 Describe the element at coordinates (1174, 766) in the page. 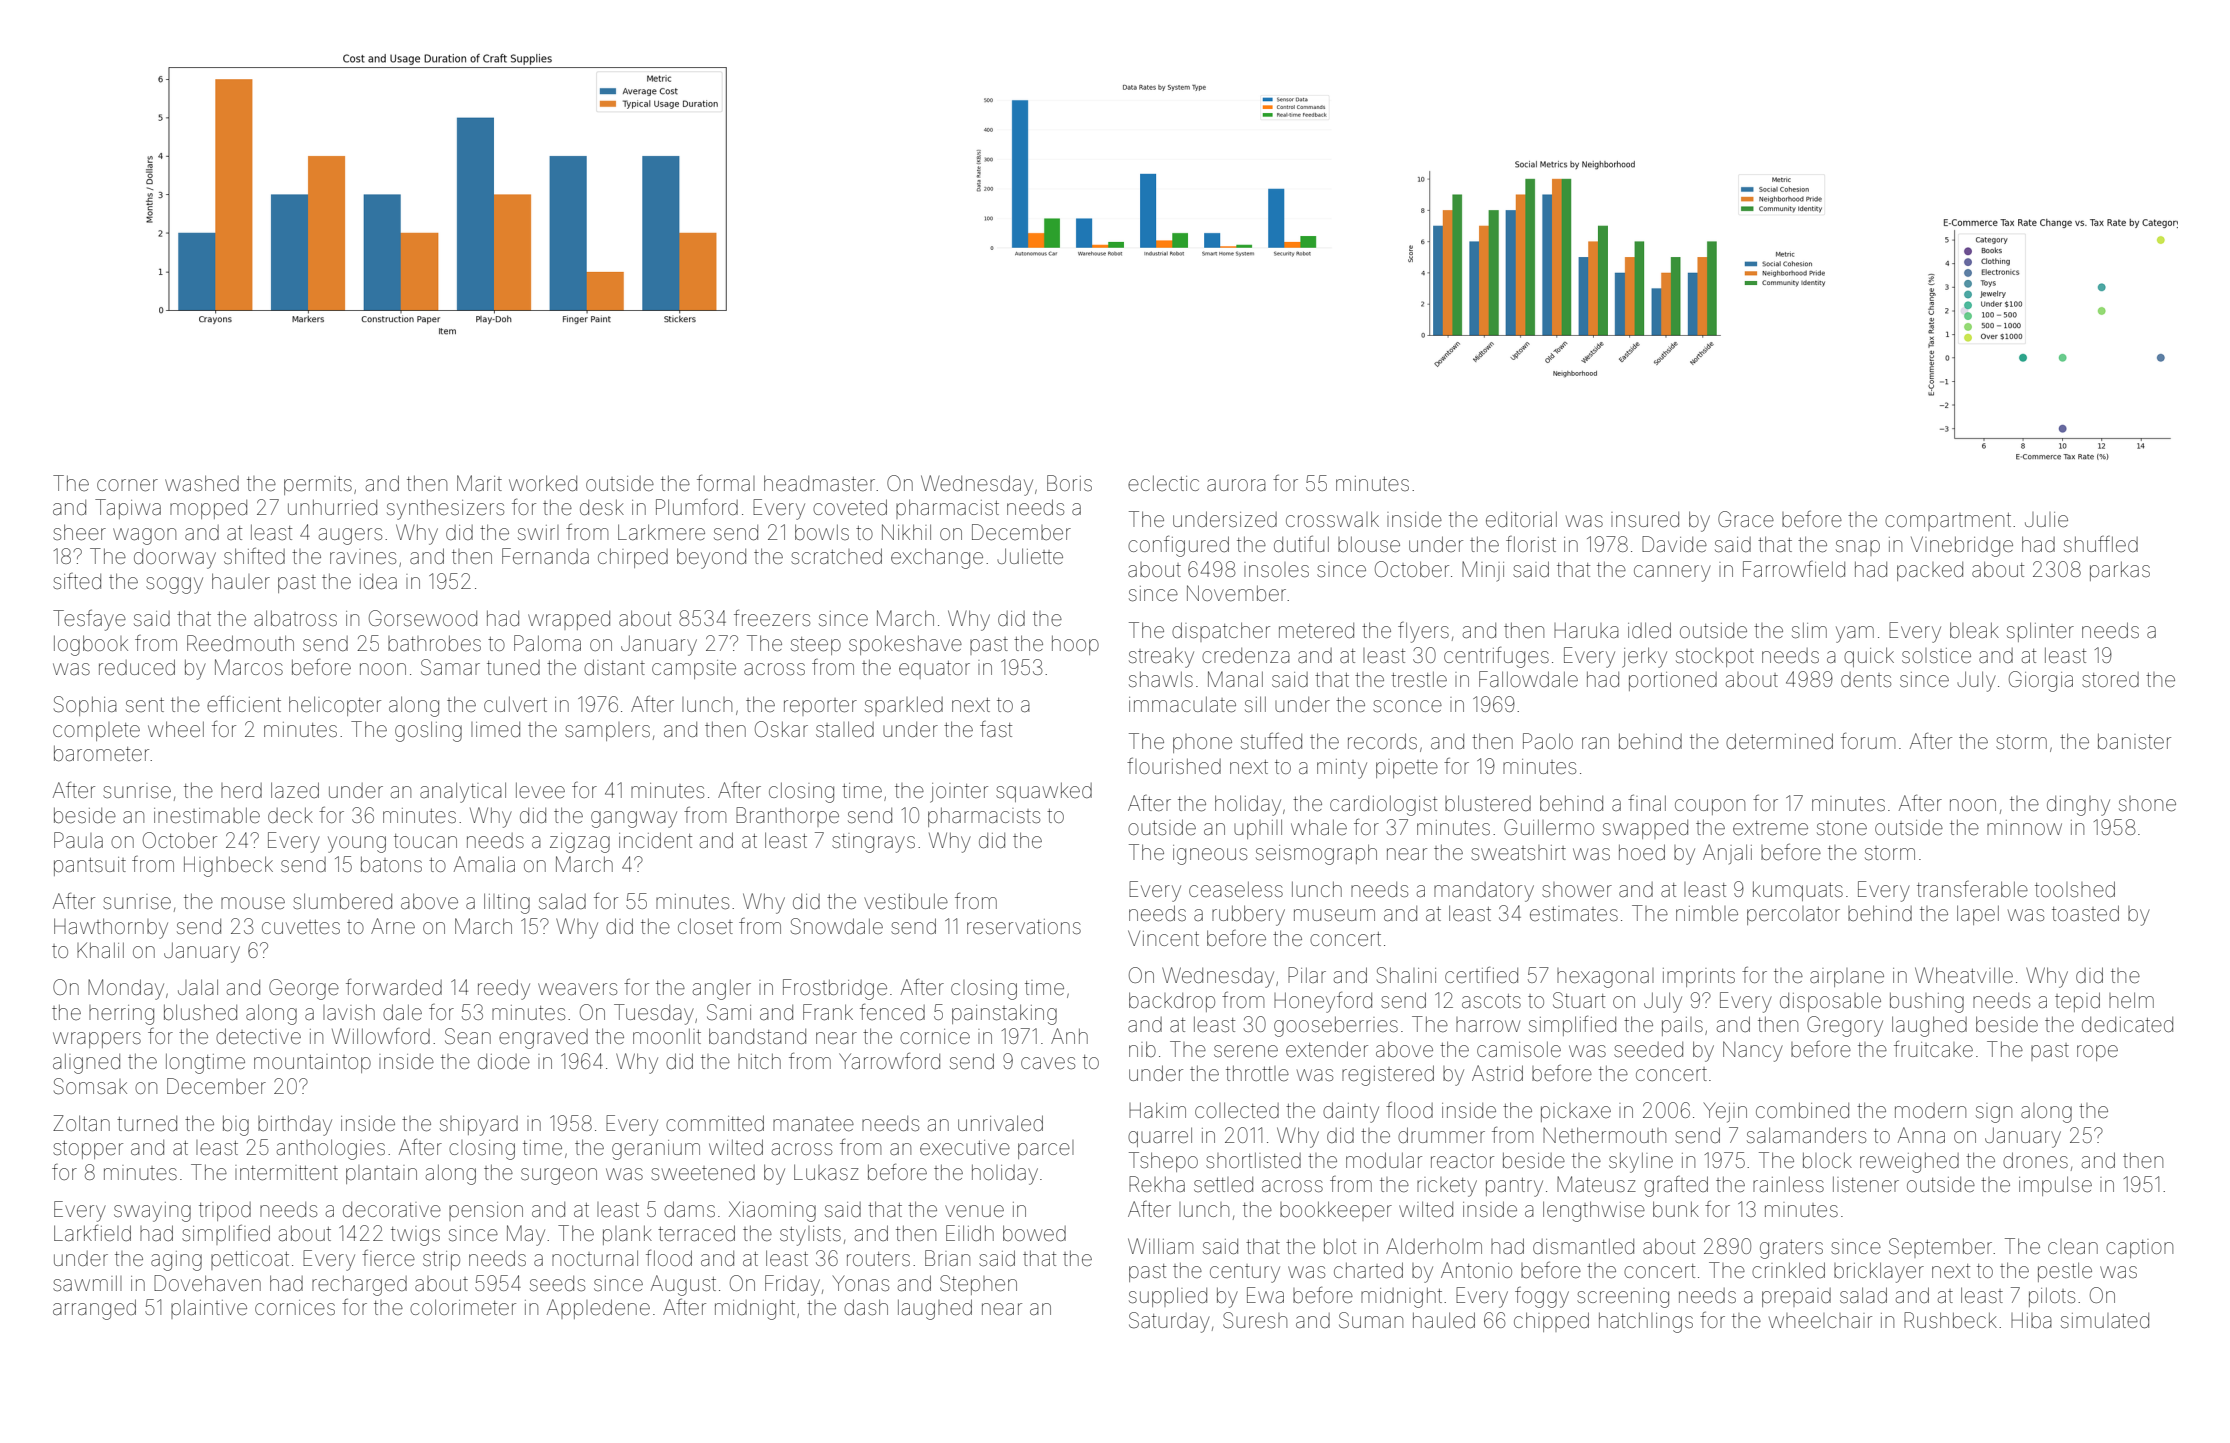

I see `flourished` at that location.
